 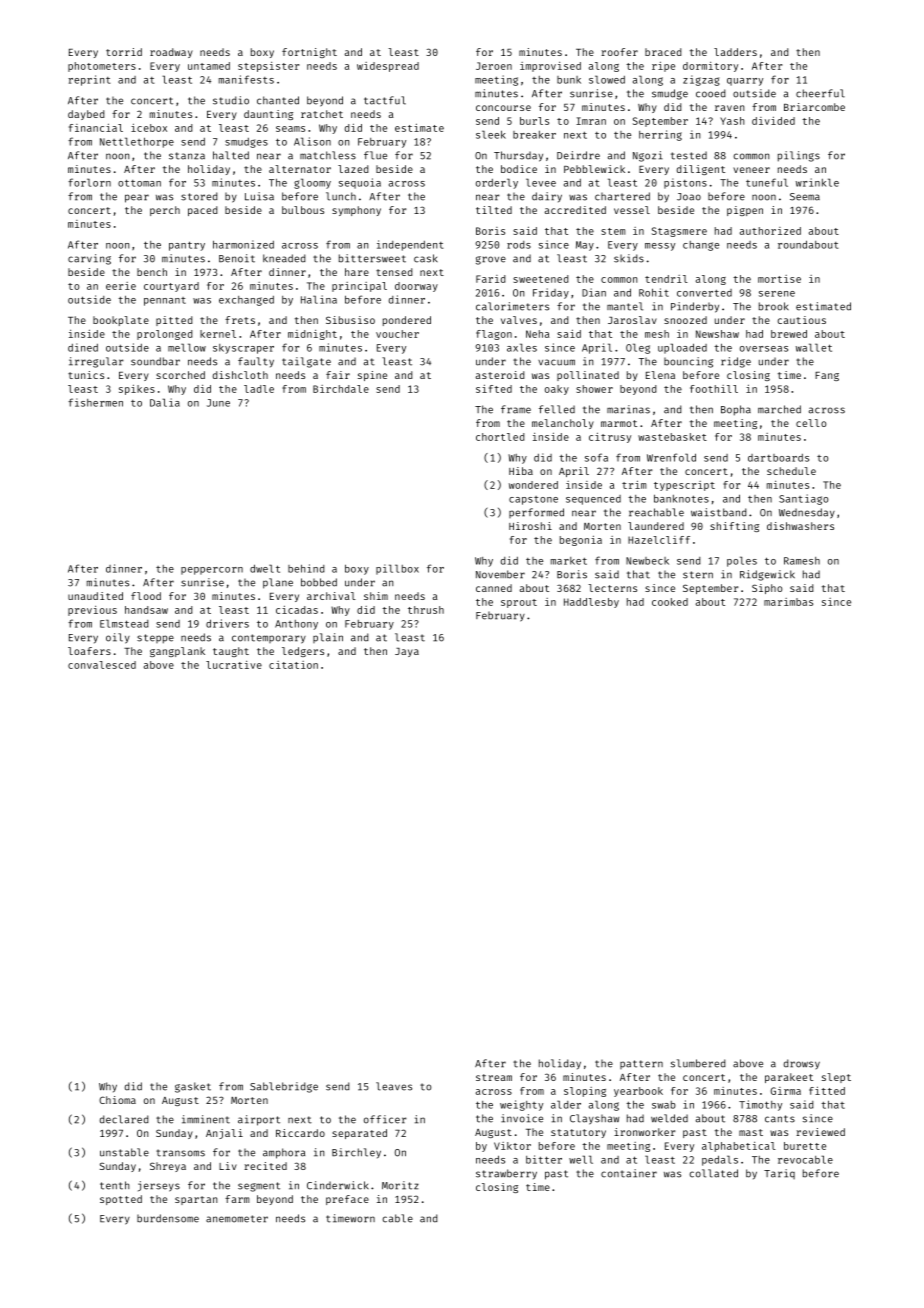 I want to click on fortnight, so click(x=309, y=53).
